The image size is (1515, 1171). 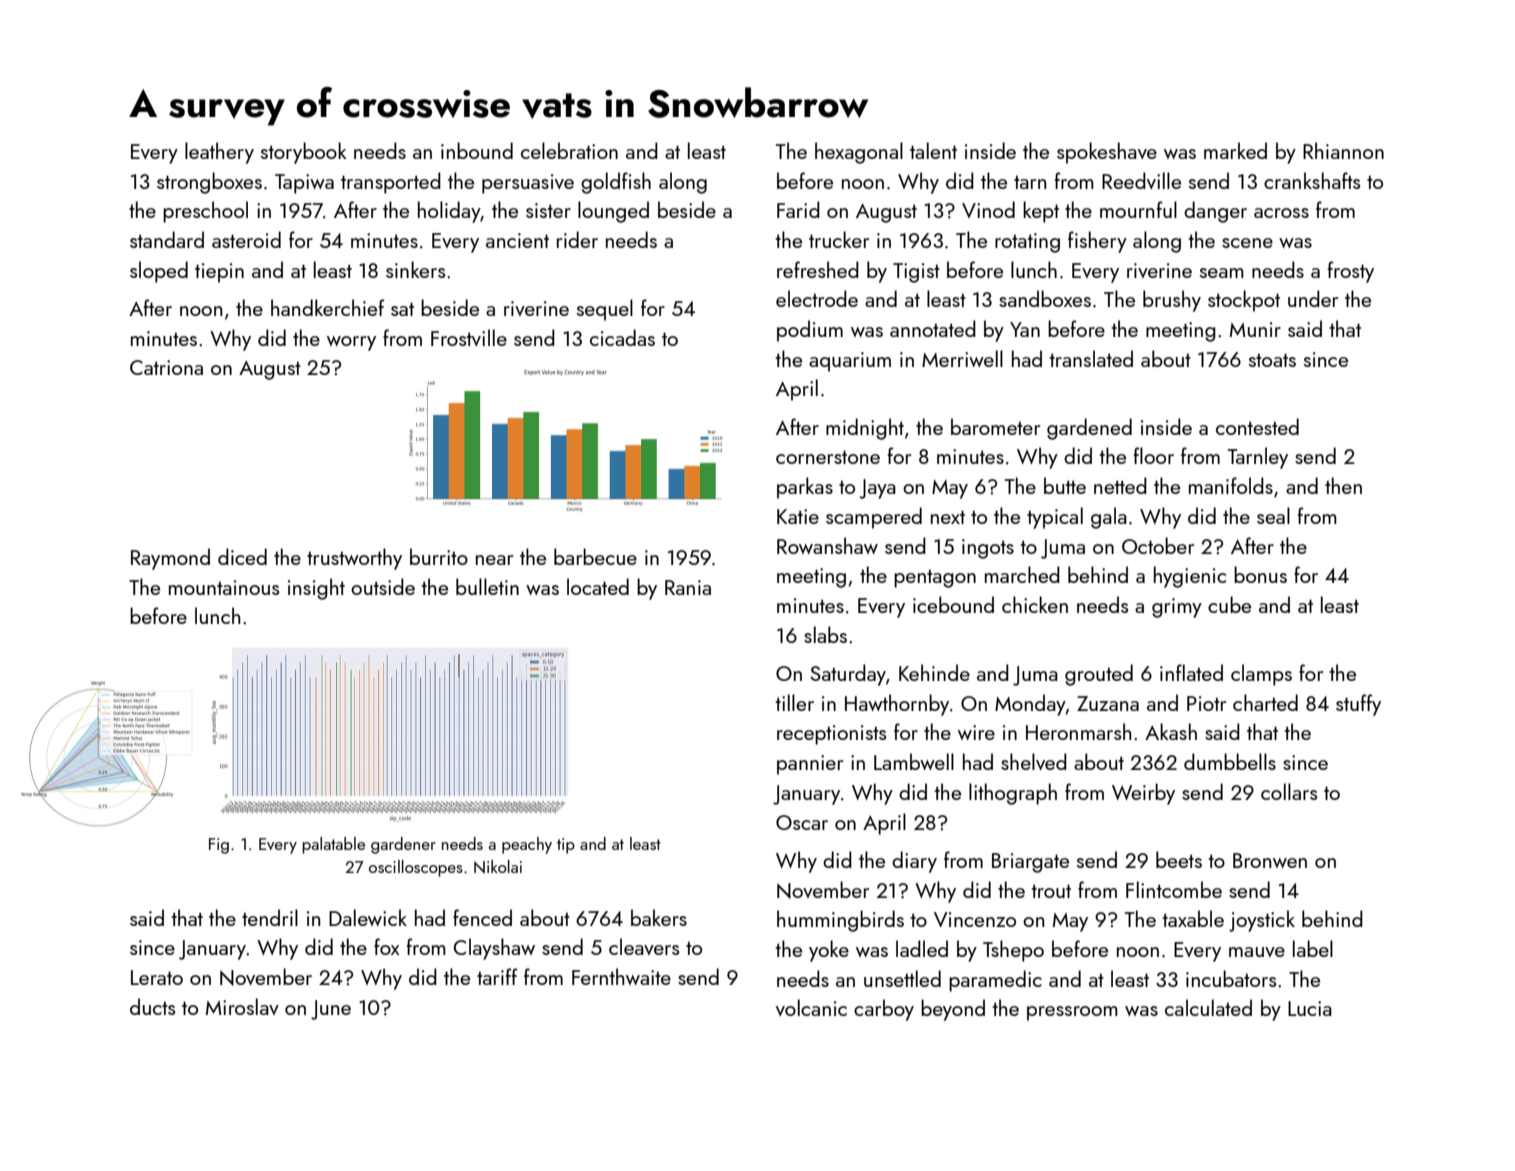 What do you see at coordinates (391, 183) in the screenshot?
I see `transported` at bounding box center [391, 183].
